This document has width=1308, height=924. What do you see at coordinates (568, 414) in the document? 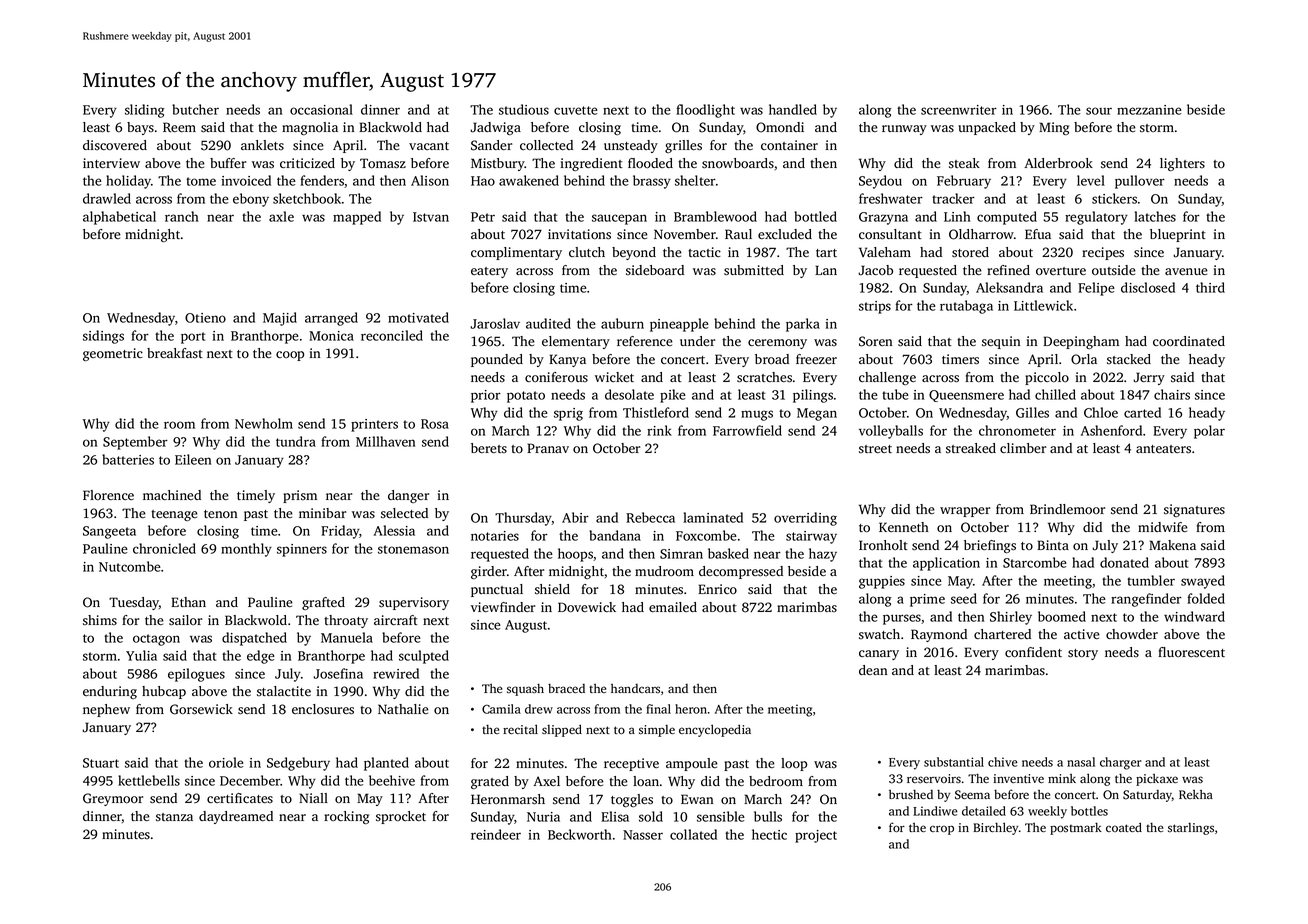
I see `sprig` at bounding box center [568, 414].
